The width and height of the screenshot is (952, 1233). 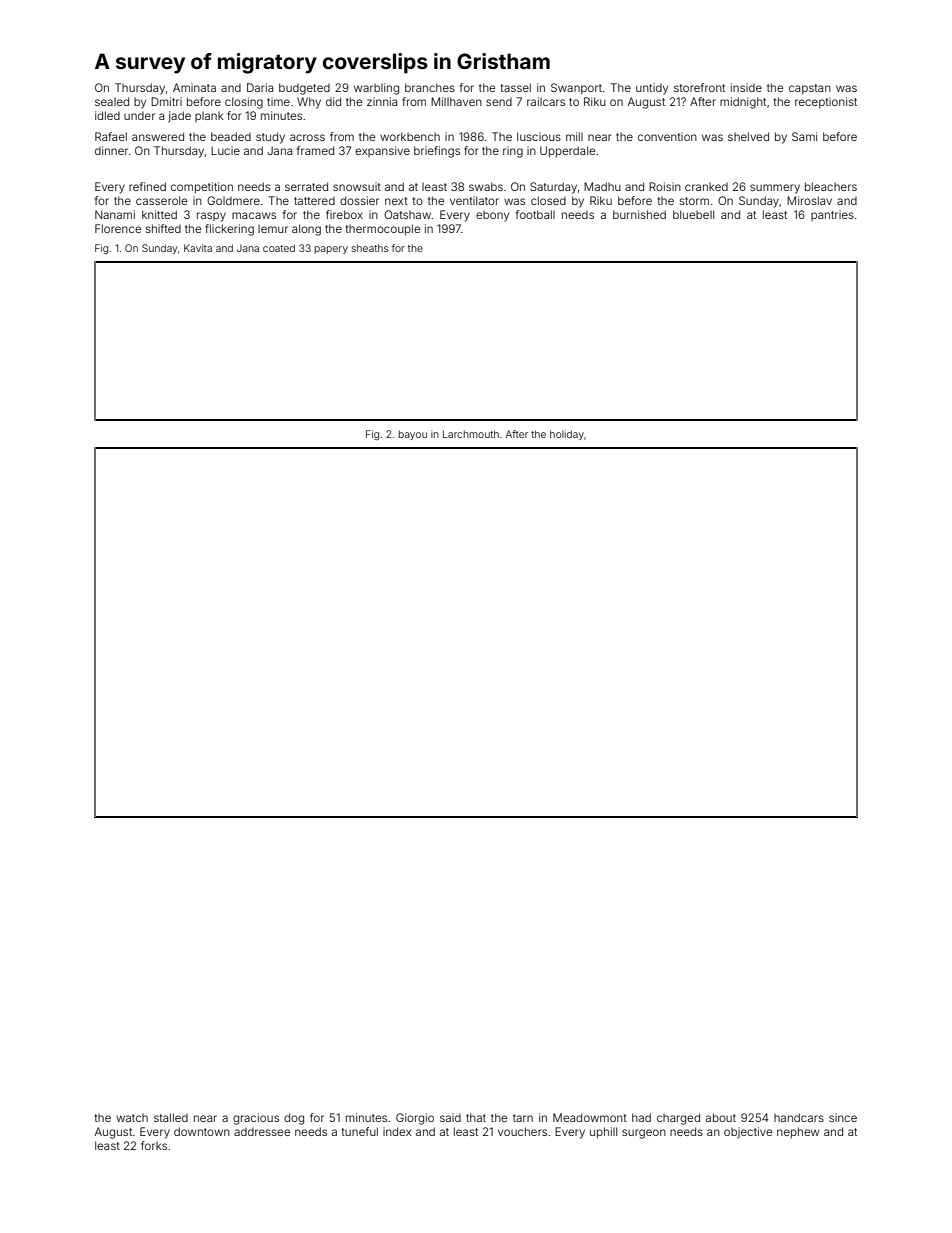 I want to click on watch, so click(x=132, y=1118).
